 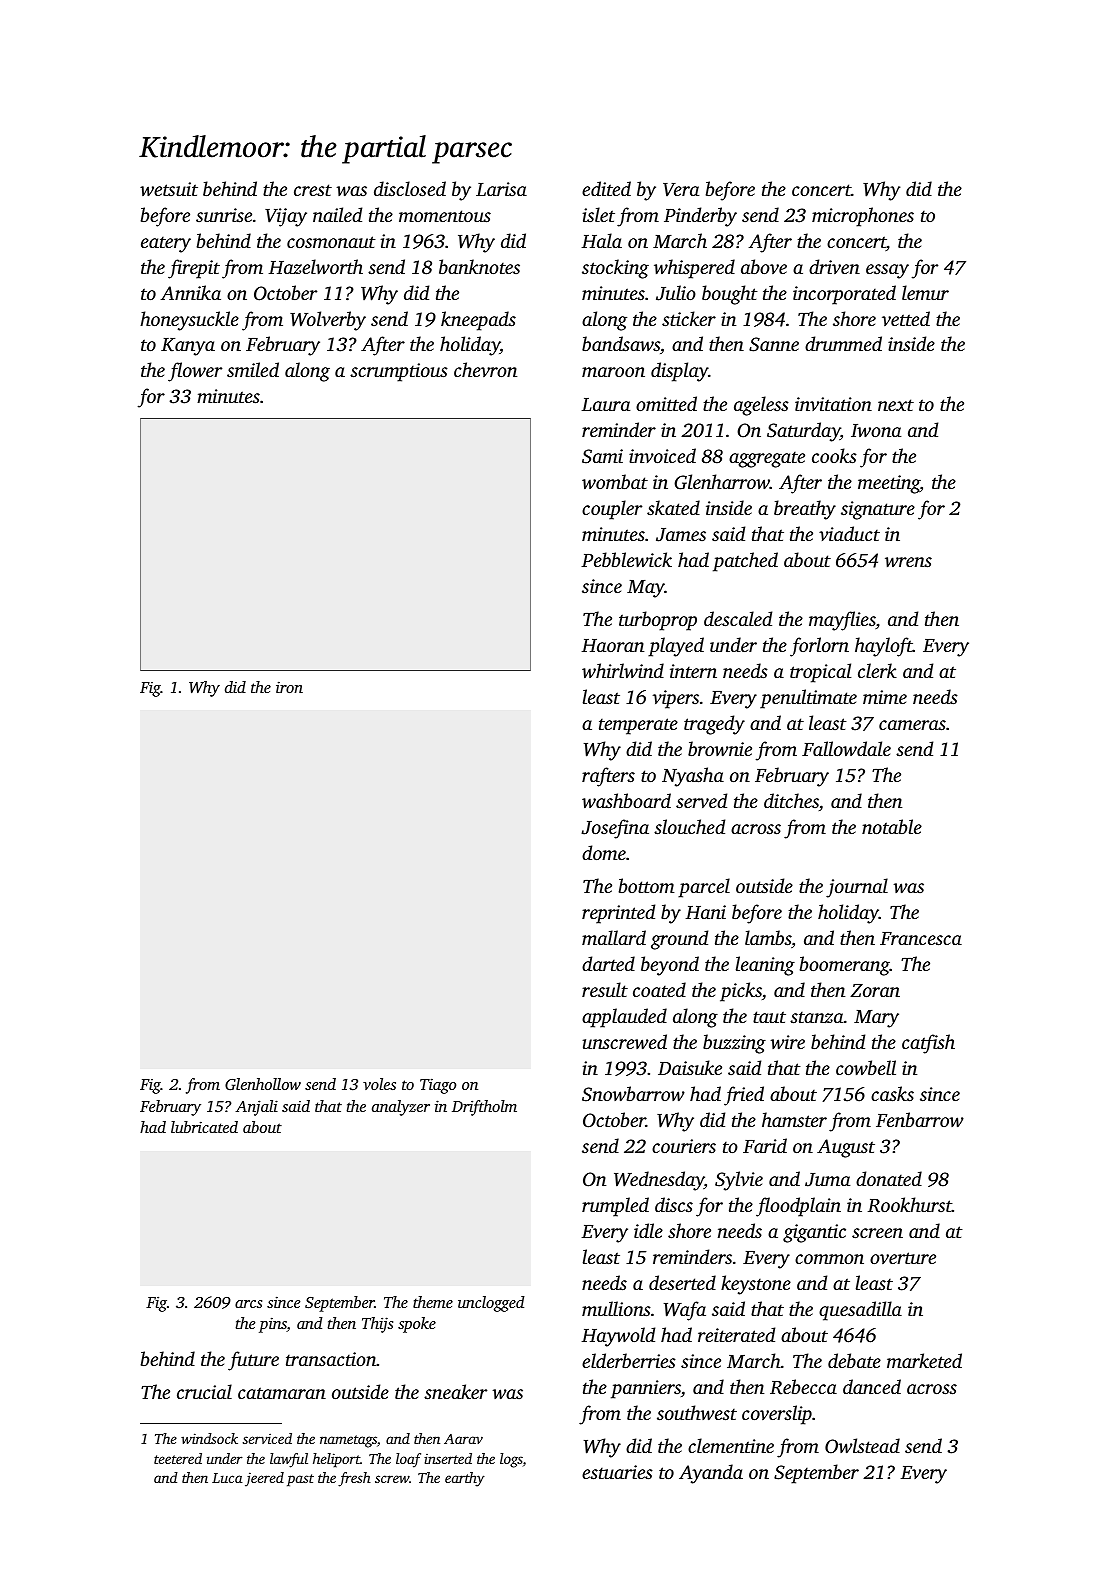 I want to click on lubricated, so click(x=204, y=1127).
